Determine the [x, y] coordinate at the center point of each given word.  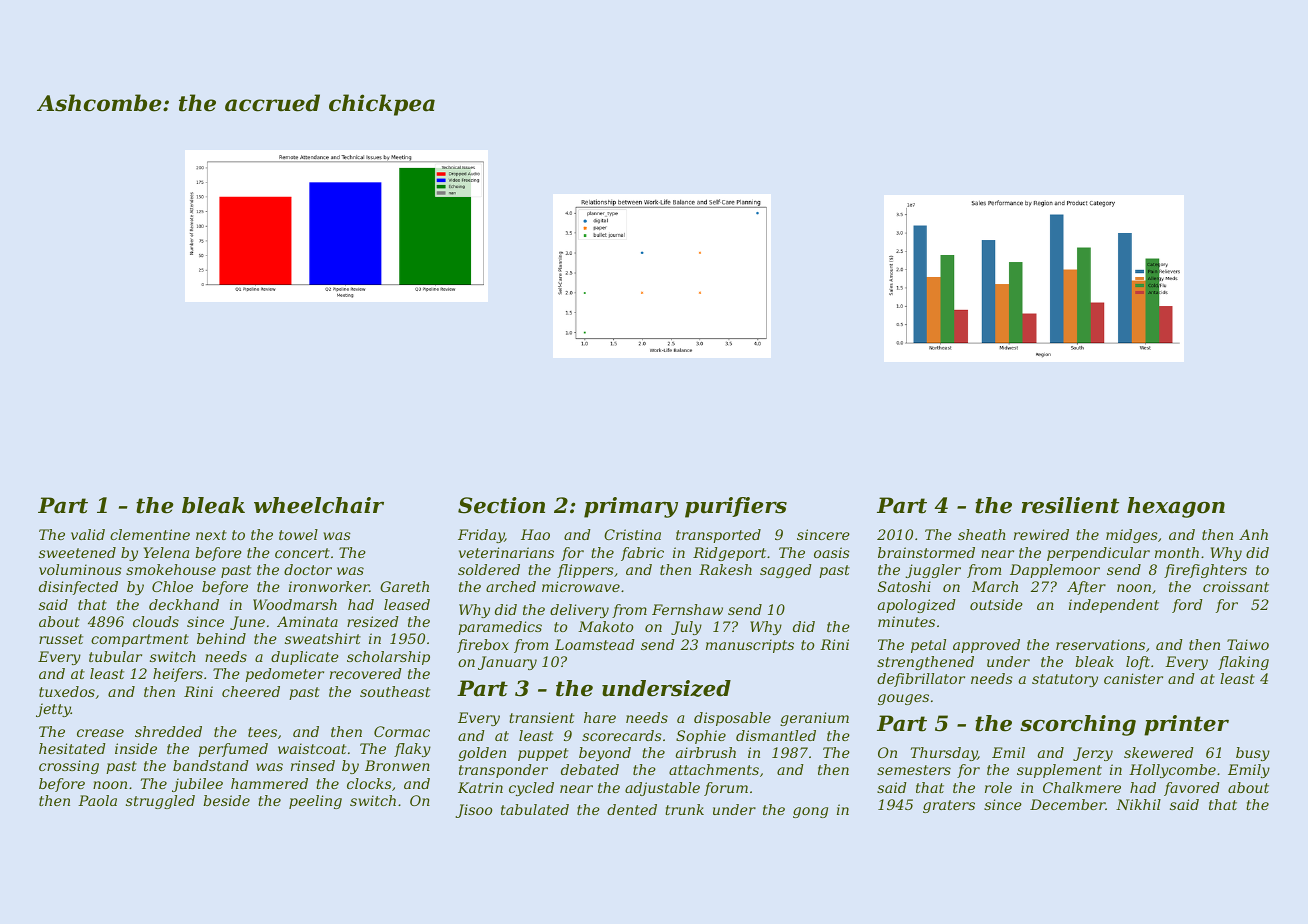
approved [986, 646]
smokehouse [171, 569]
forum [726, 789]
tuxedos [67, 691]
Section [501, 505]
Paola [97, 800]
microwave [581, 586]
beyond [605, 754]
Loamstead [595, 644]
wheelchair [319, 505]
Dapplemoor [1055, 571]
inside [136, 748]
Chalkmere [1082, 787]
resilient [1070, 505]
